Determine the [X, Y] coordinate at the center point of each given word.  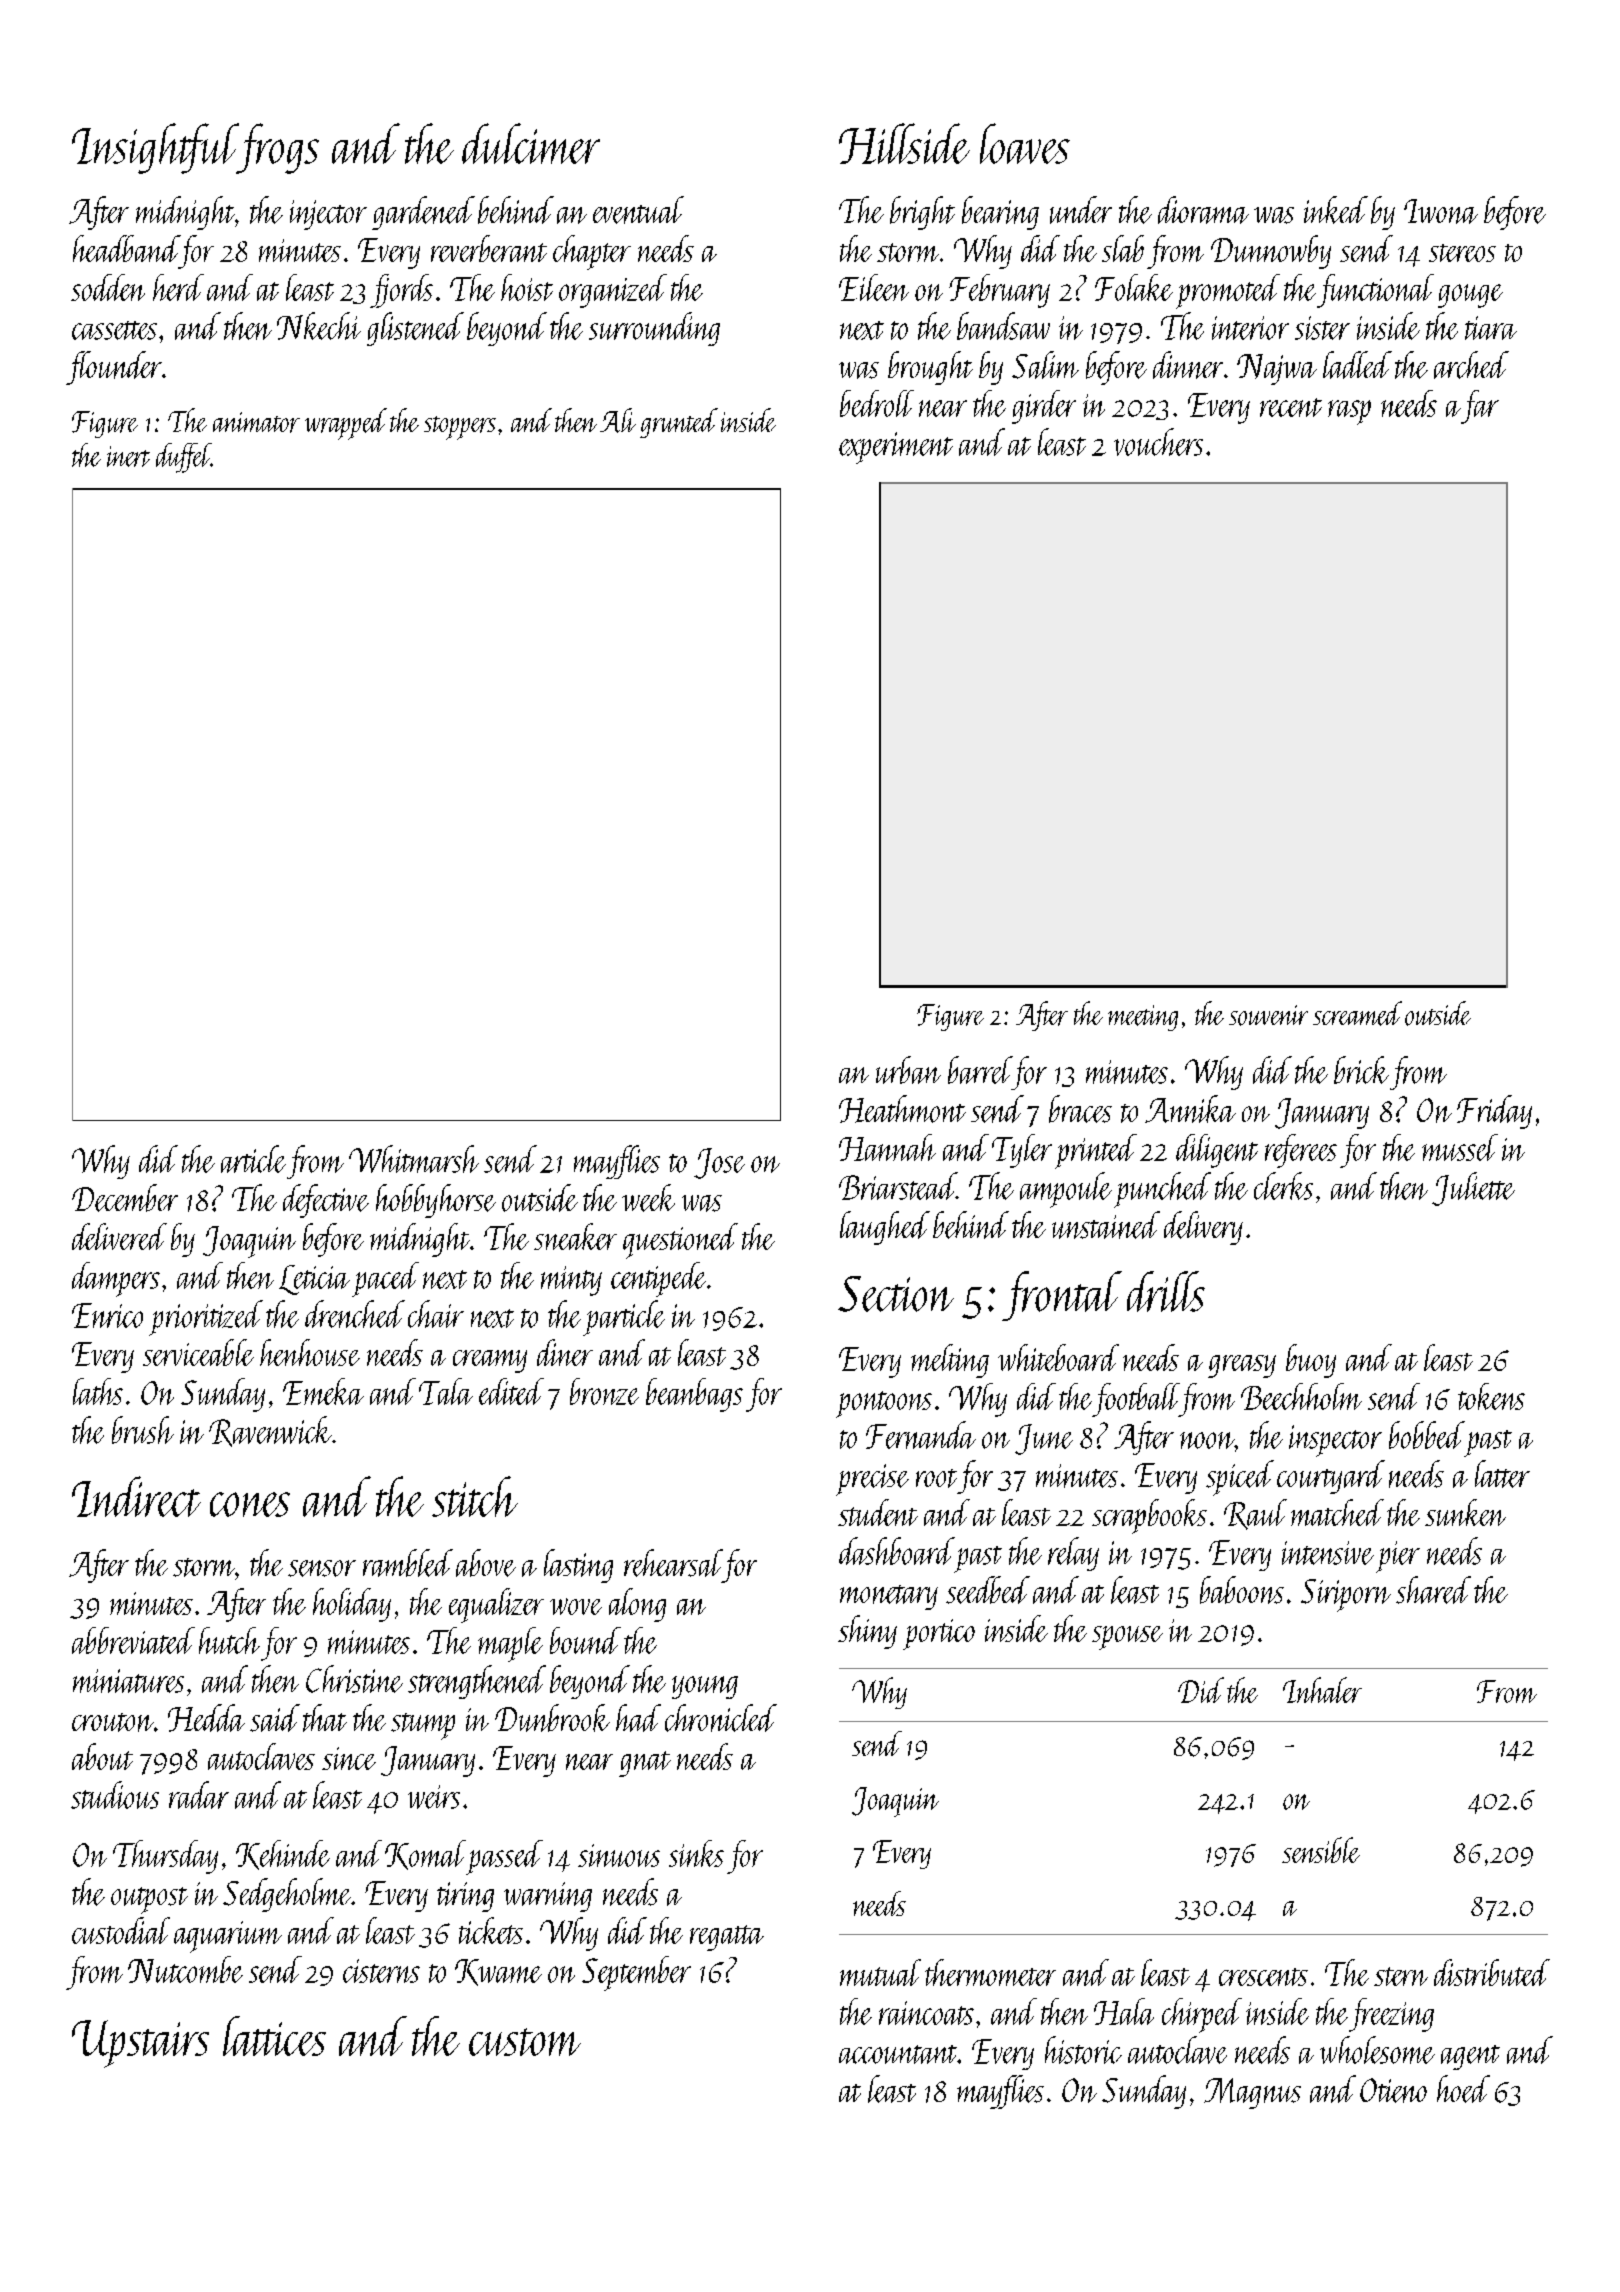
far [1480, 407]
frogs [278, 148]
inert [128, 456]
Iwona [1441, 211]
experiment [896, 448]
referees [1301, 1151]
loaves [1025, 143]
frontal [1062, 1296]
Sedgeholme [287, 1895]
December [125, 1198]
